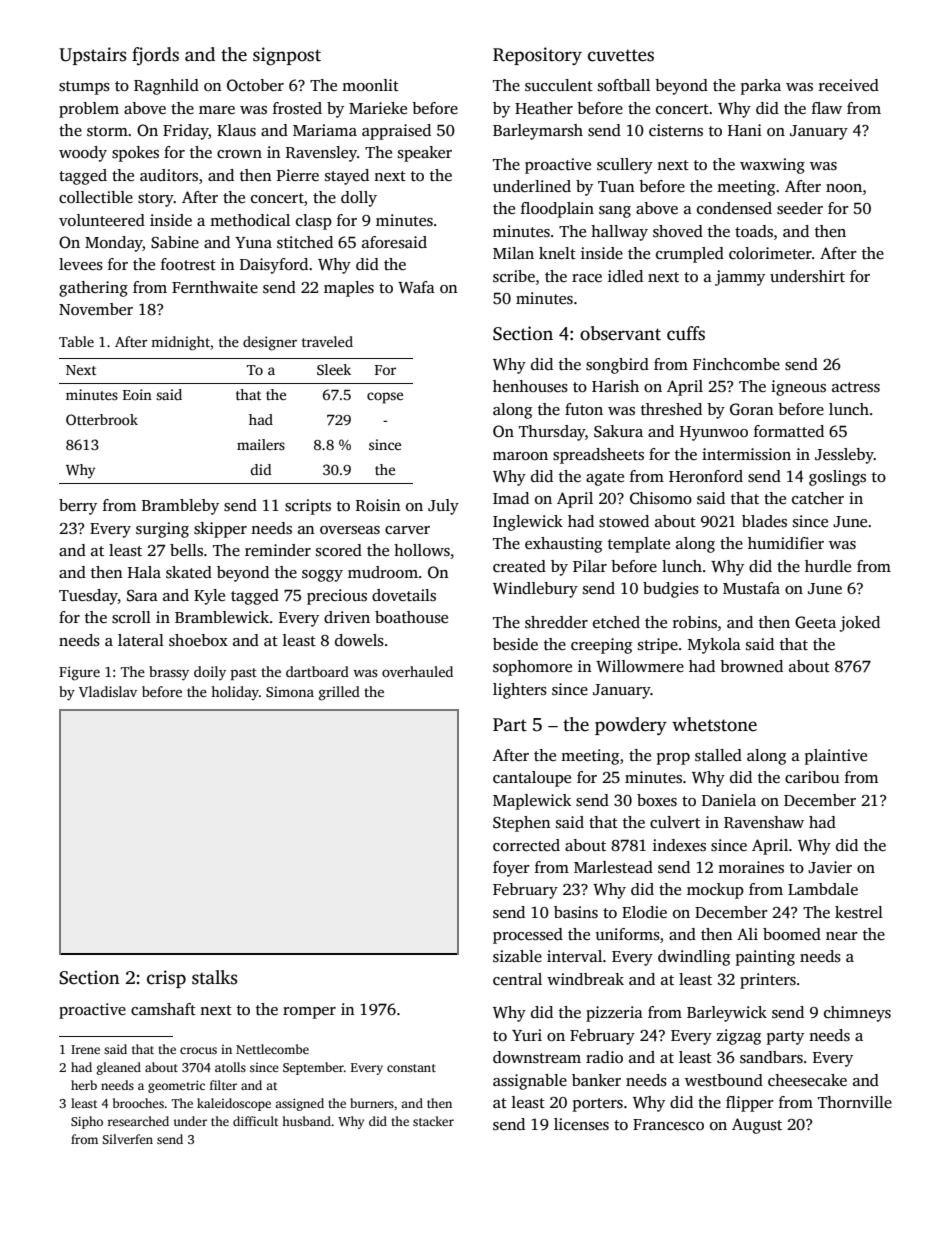 The width and height of the document is (952, 1233). I want to click on mailers, so click(261, 444).
